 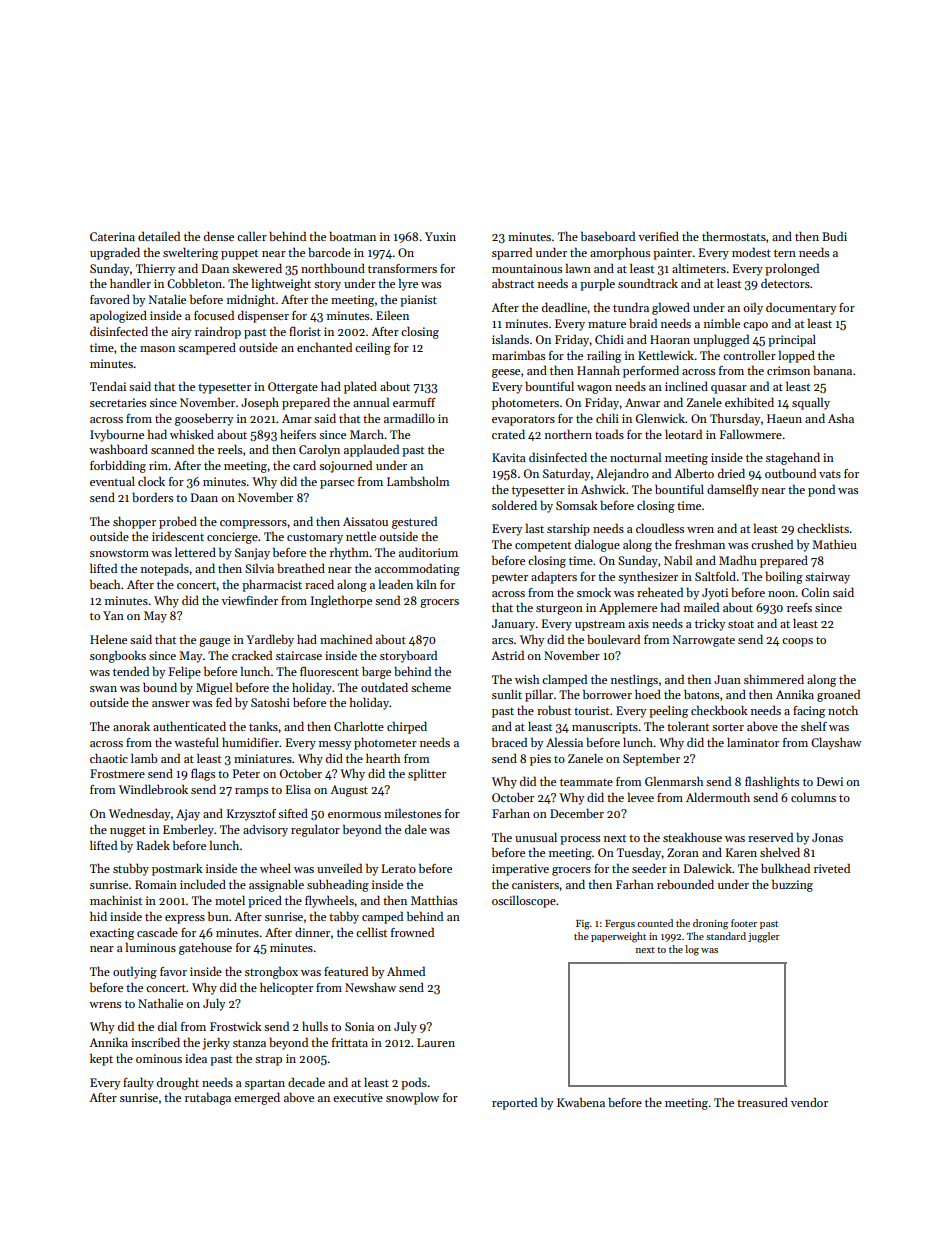 What do you see at coordinates (660, 528) in the document?
I see `cloudless` at bounding box center [660, 528].
